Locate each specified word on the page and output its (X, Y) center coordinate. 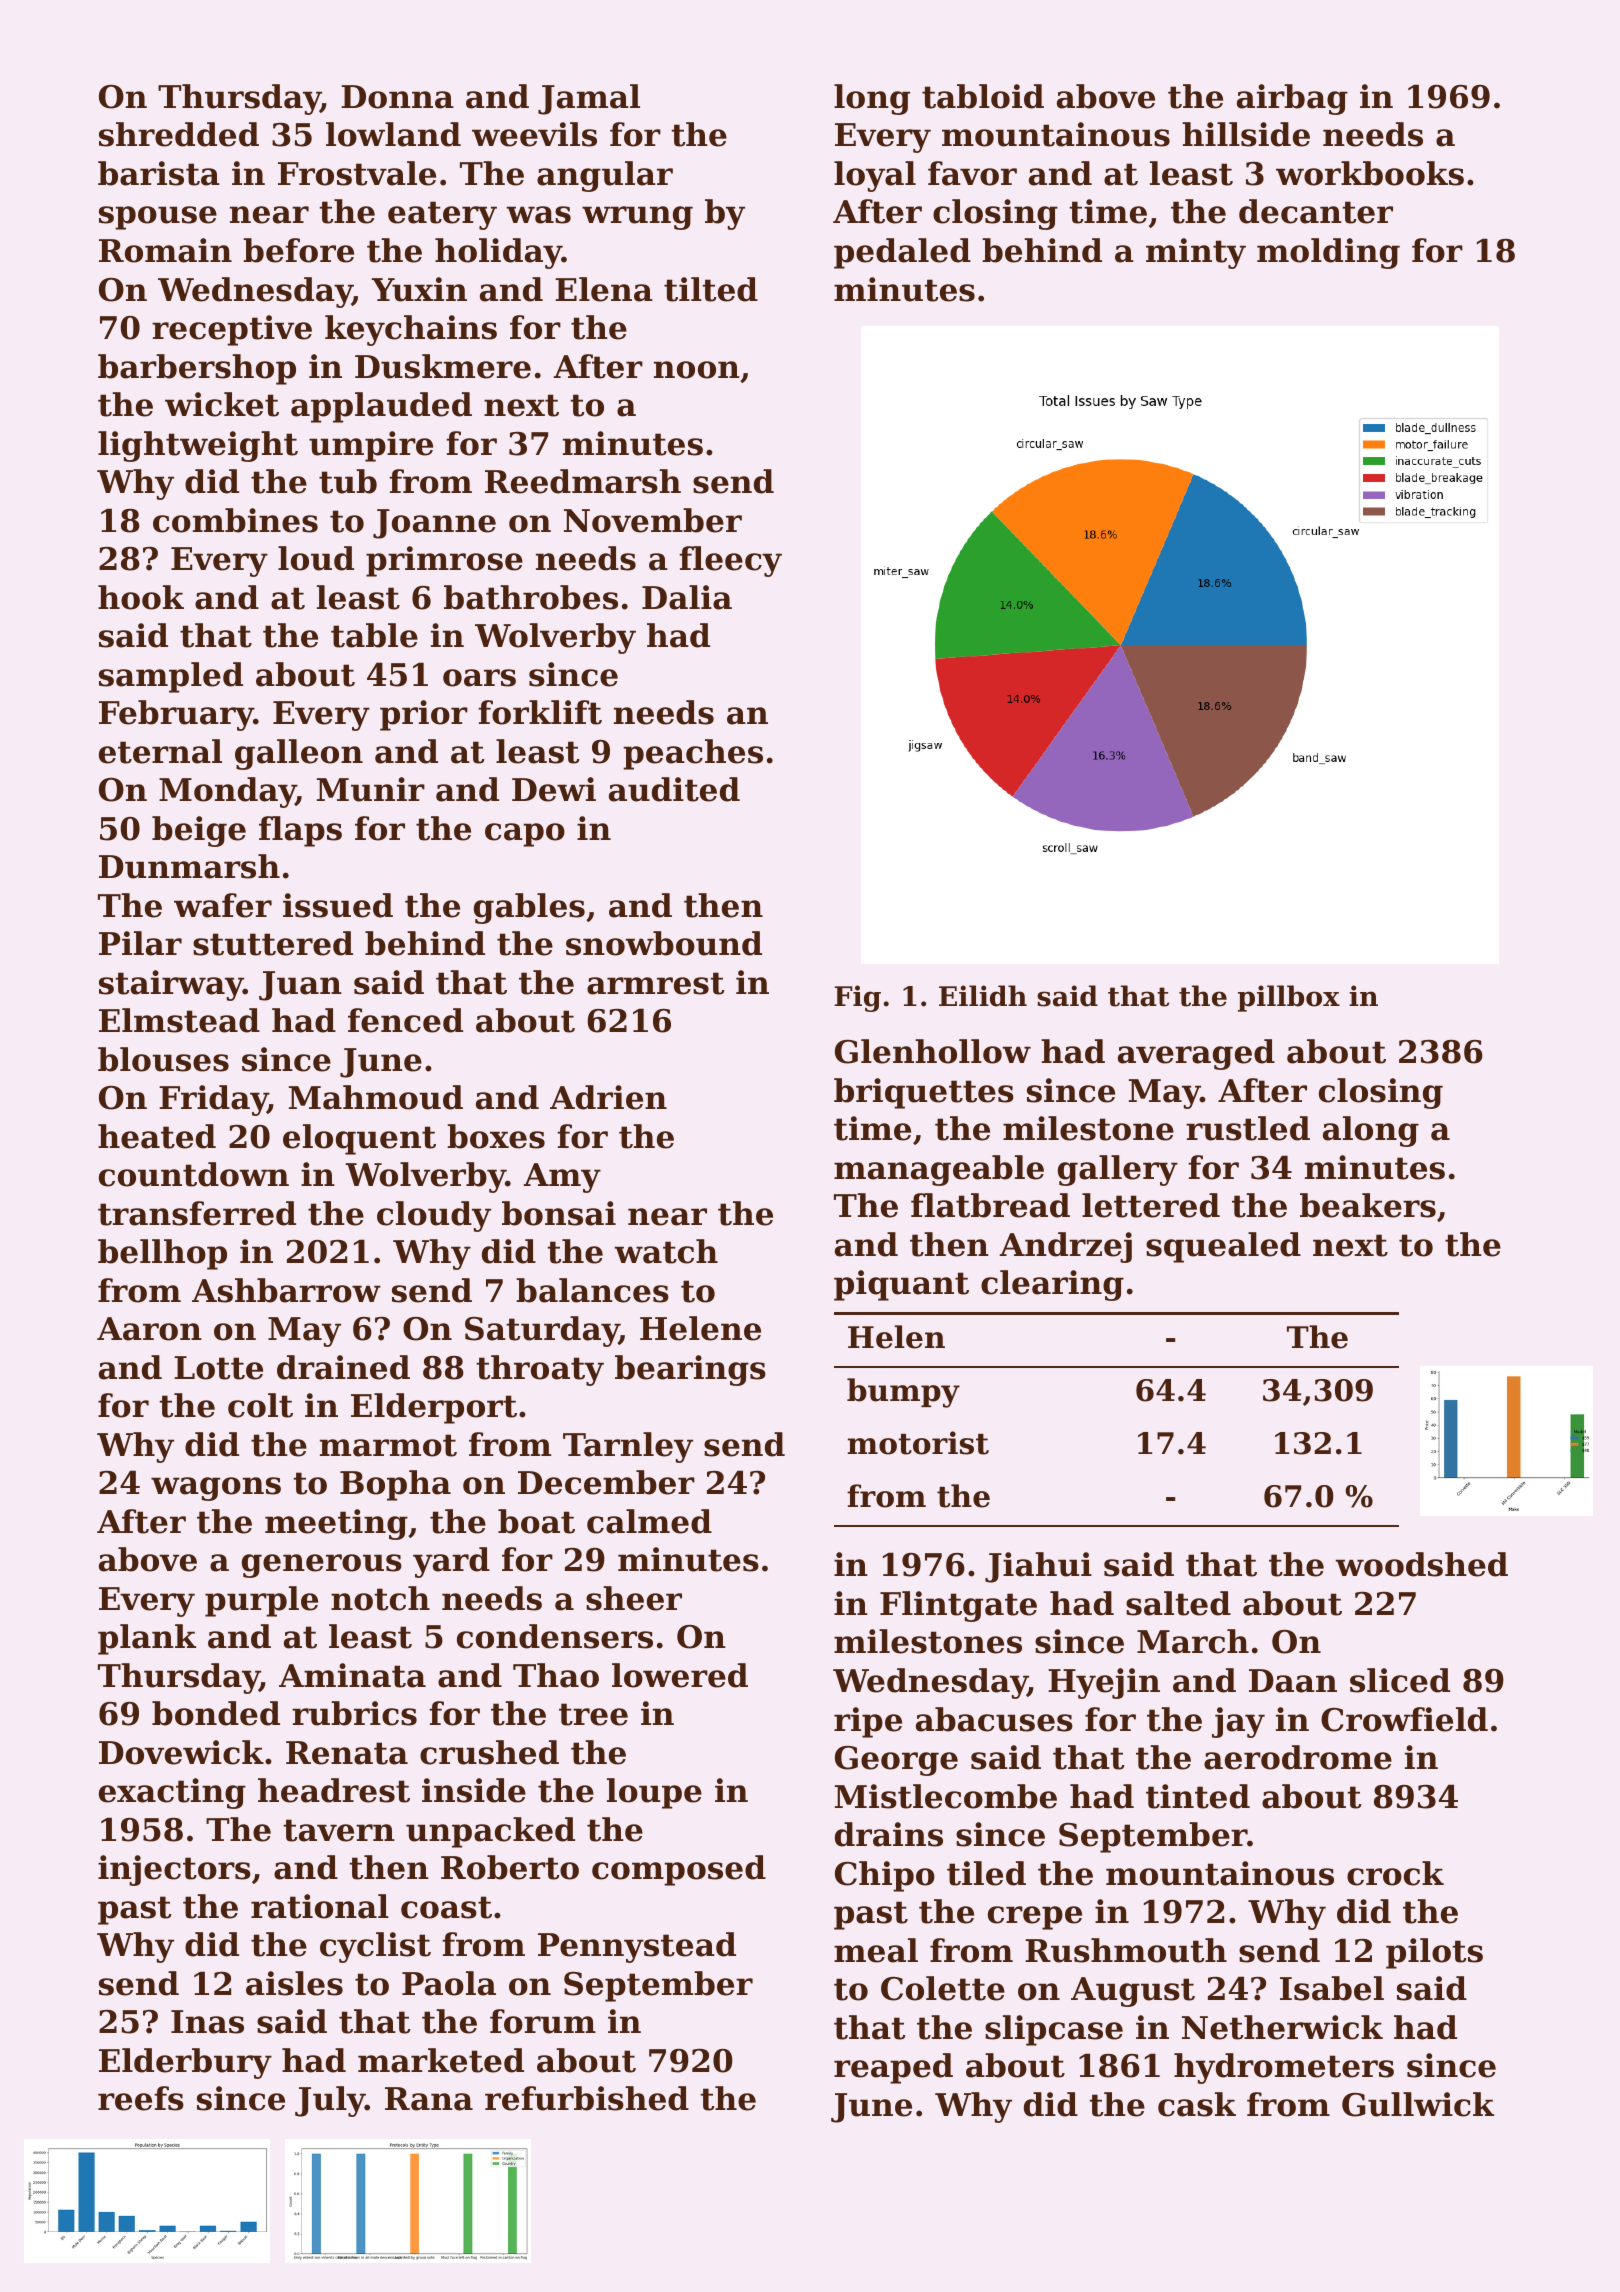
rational (320, 1906)
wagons (216, 1489)
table (374, 635)
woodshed (1421, 1564)
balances (592, 1290)
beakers (1368, 1205)
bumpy (903, 1393)
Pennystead (637, 1947)
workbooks (1370, 173)
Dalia (687, 597)
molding (1328, 253)
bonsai (559, 1213)
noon (697, 370)
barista (159, 173)
